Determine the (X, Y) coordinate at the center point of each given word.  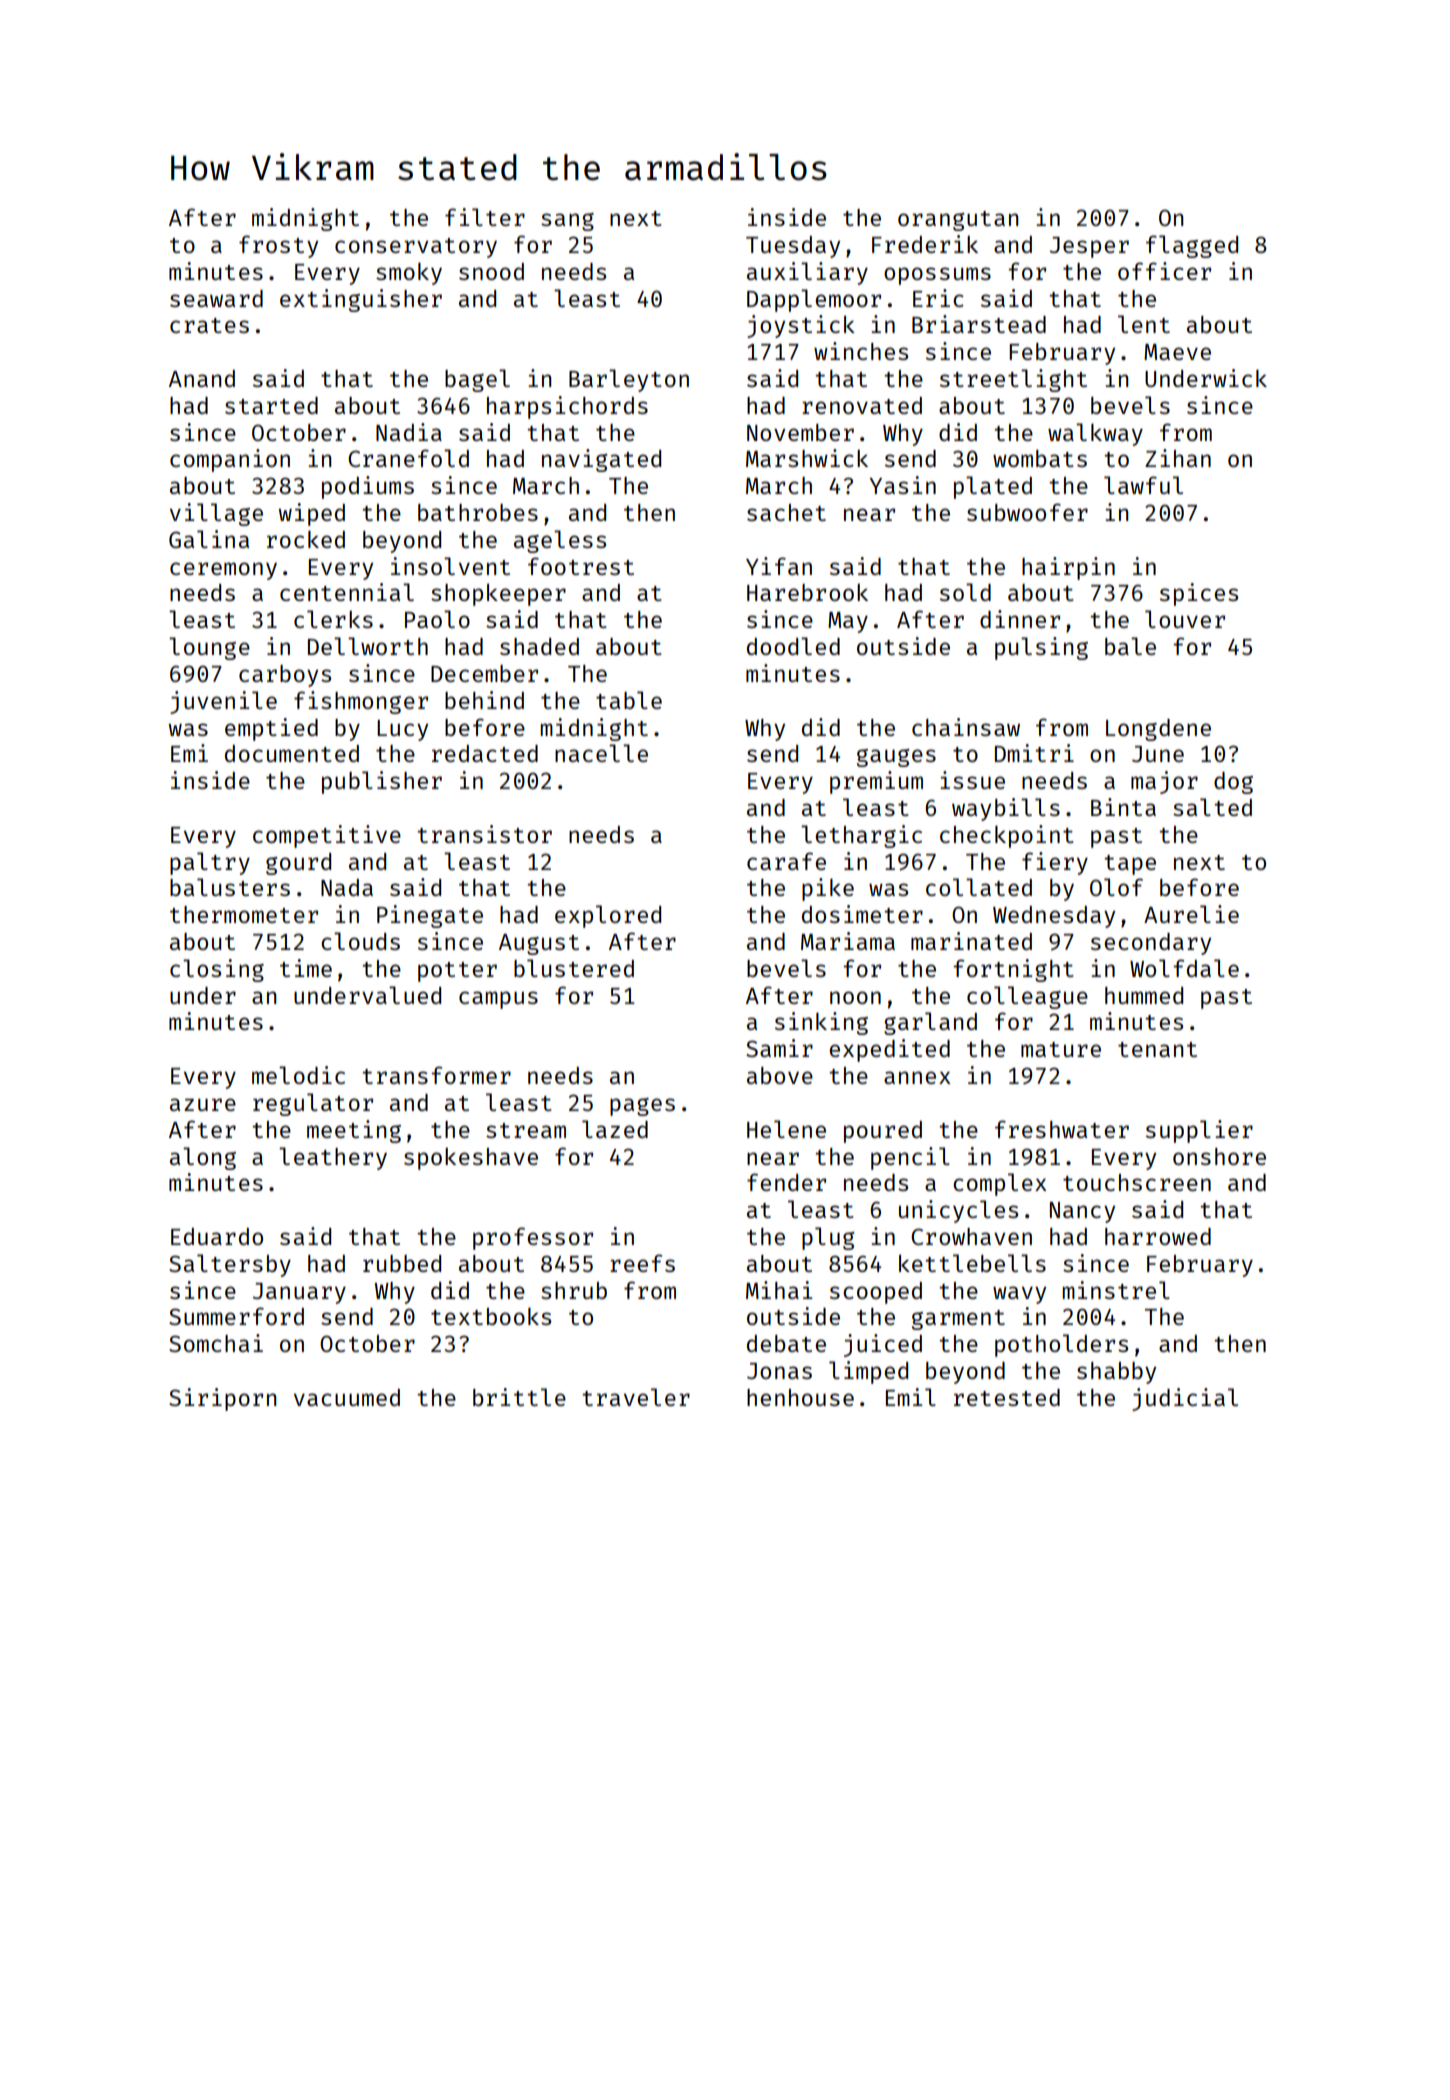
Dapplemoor (814, 300)
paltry (210, 863)
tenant (1157, 1049)
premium (876, 782)
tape (1130, 865)
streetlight (1013, 380)
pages (642, 1107)
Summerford (236, 1316)
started (271, 405)
